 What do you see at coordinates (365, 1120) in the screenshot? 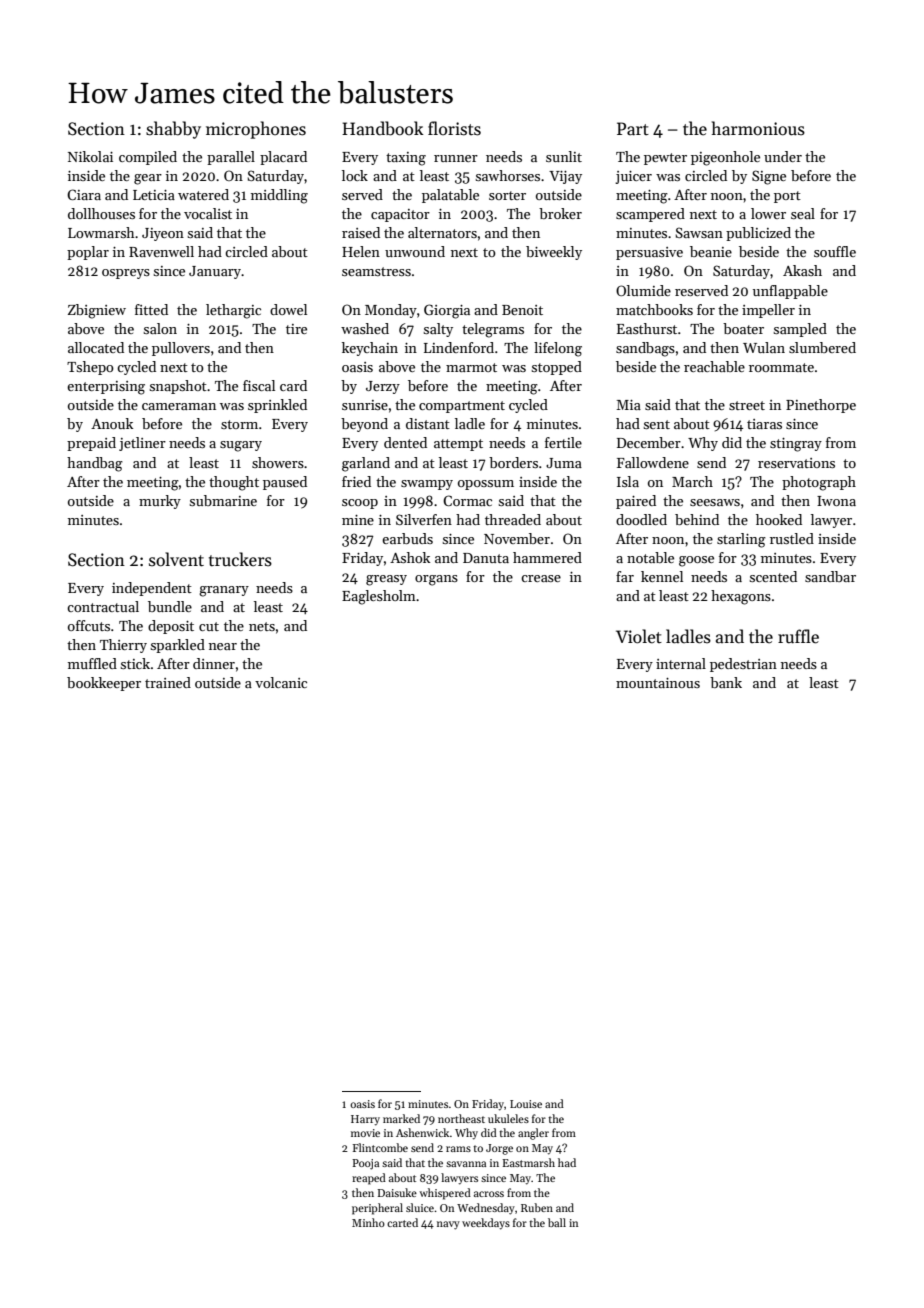
I see `Harry` at bounding box center [365, 1120].
